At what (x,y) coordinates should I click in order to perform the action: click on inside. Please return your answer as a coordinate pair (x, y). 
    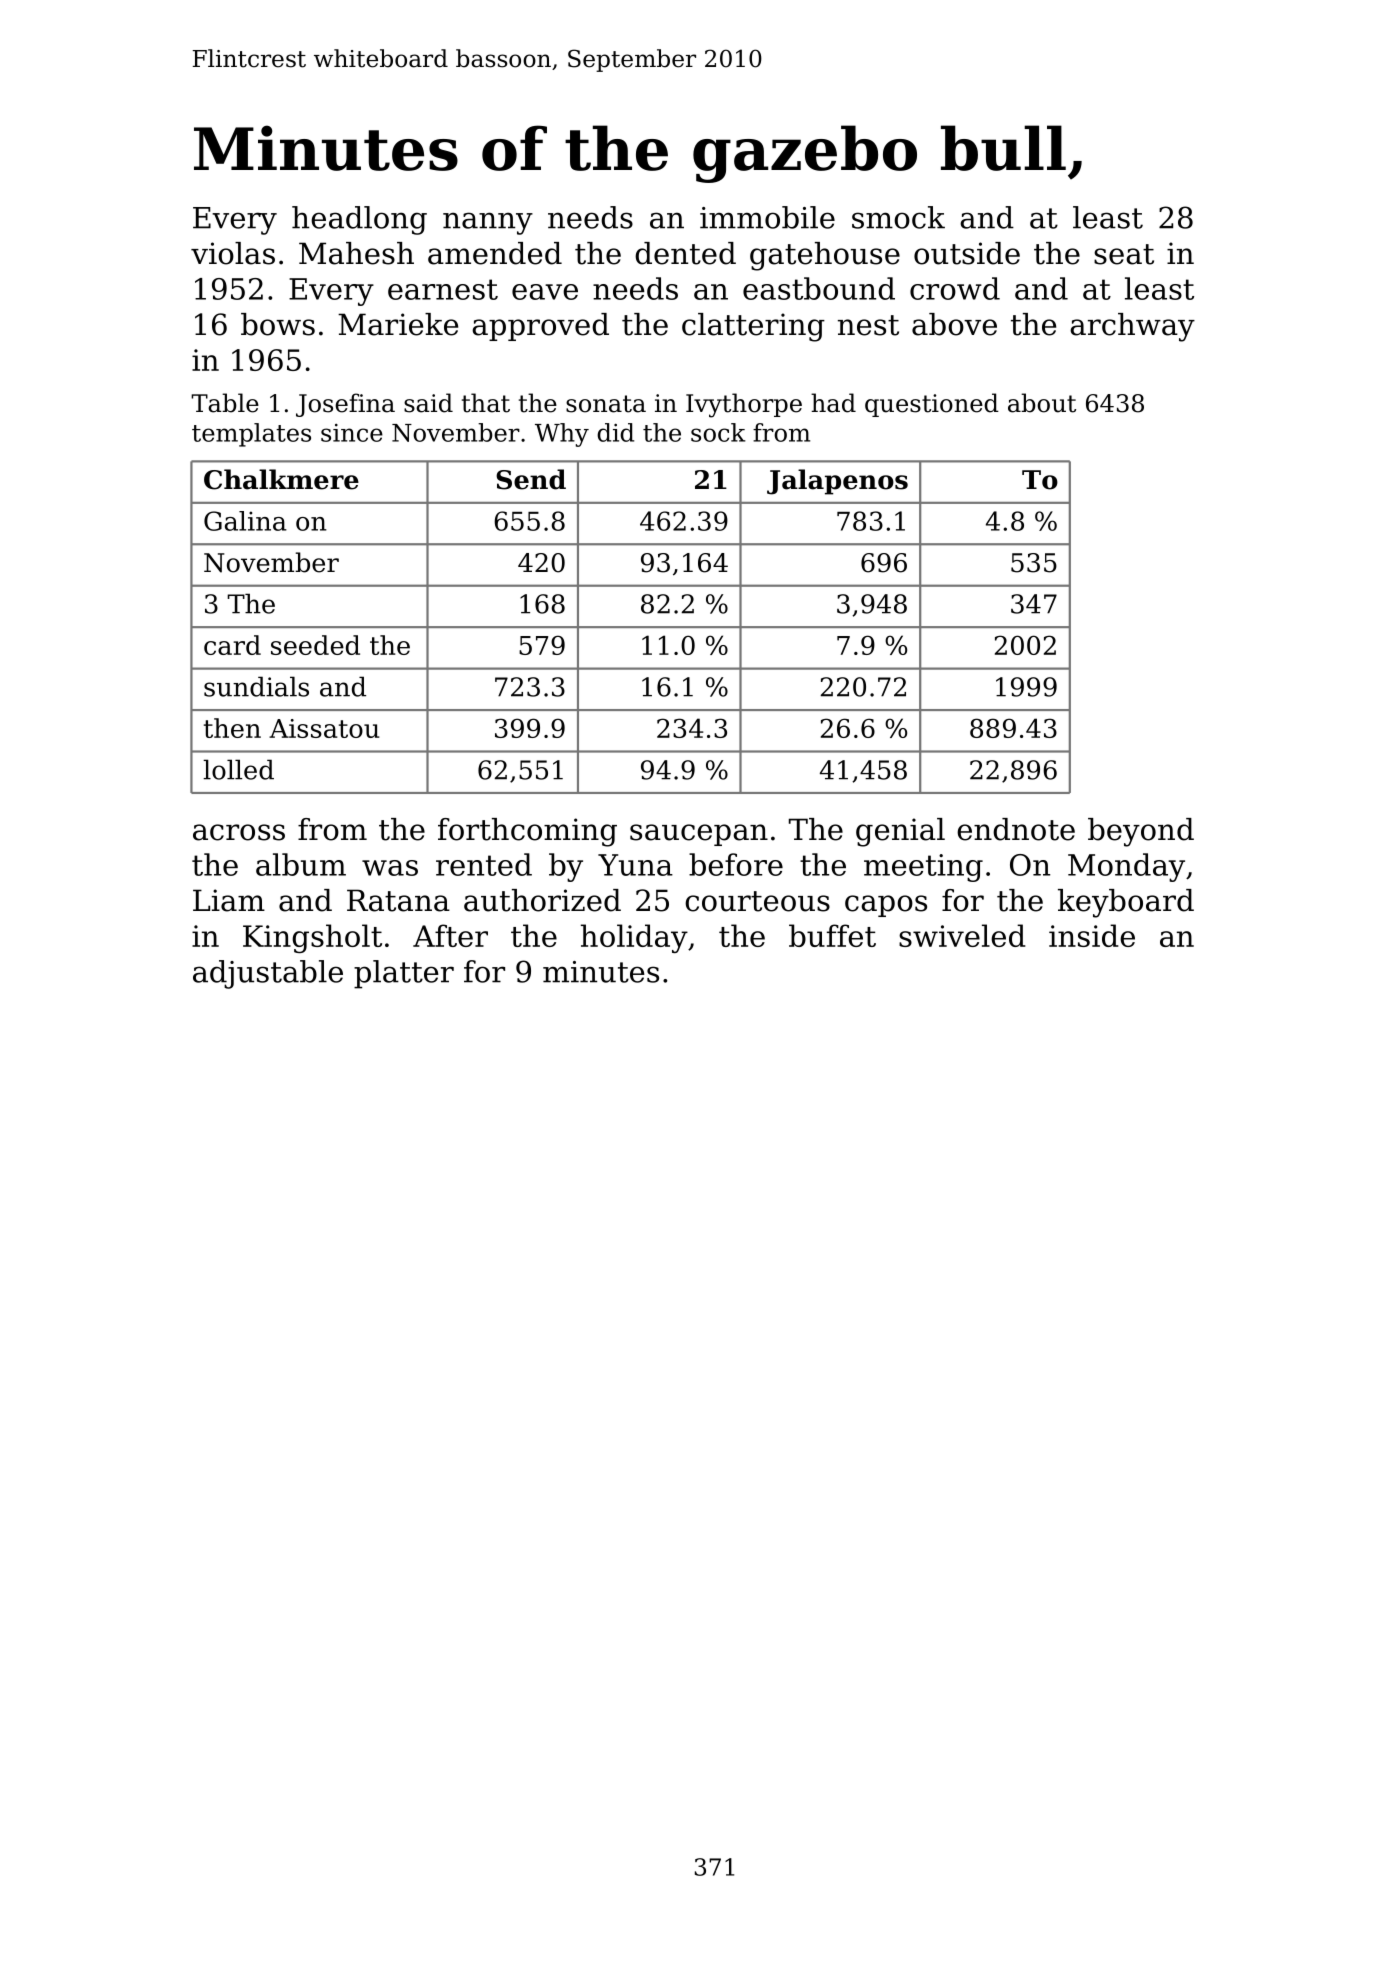
    Looking at the image, I should click on (1092, 935).
